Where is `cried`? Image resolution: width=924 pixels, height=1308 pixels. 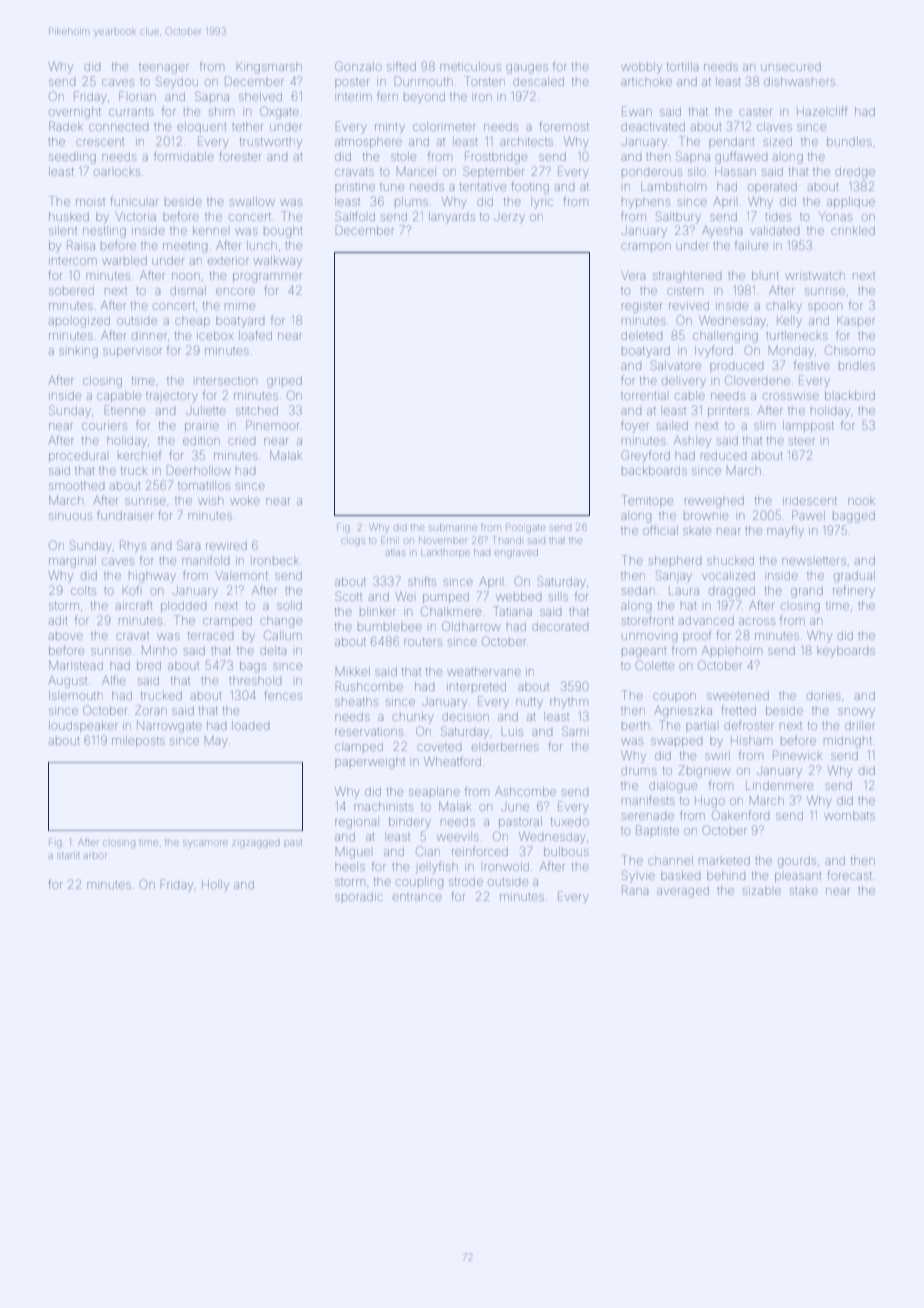
cried is located at coordinates (241, 441).
